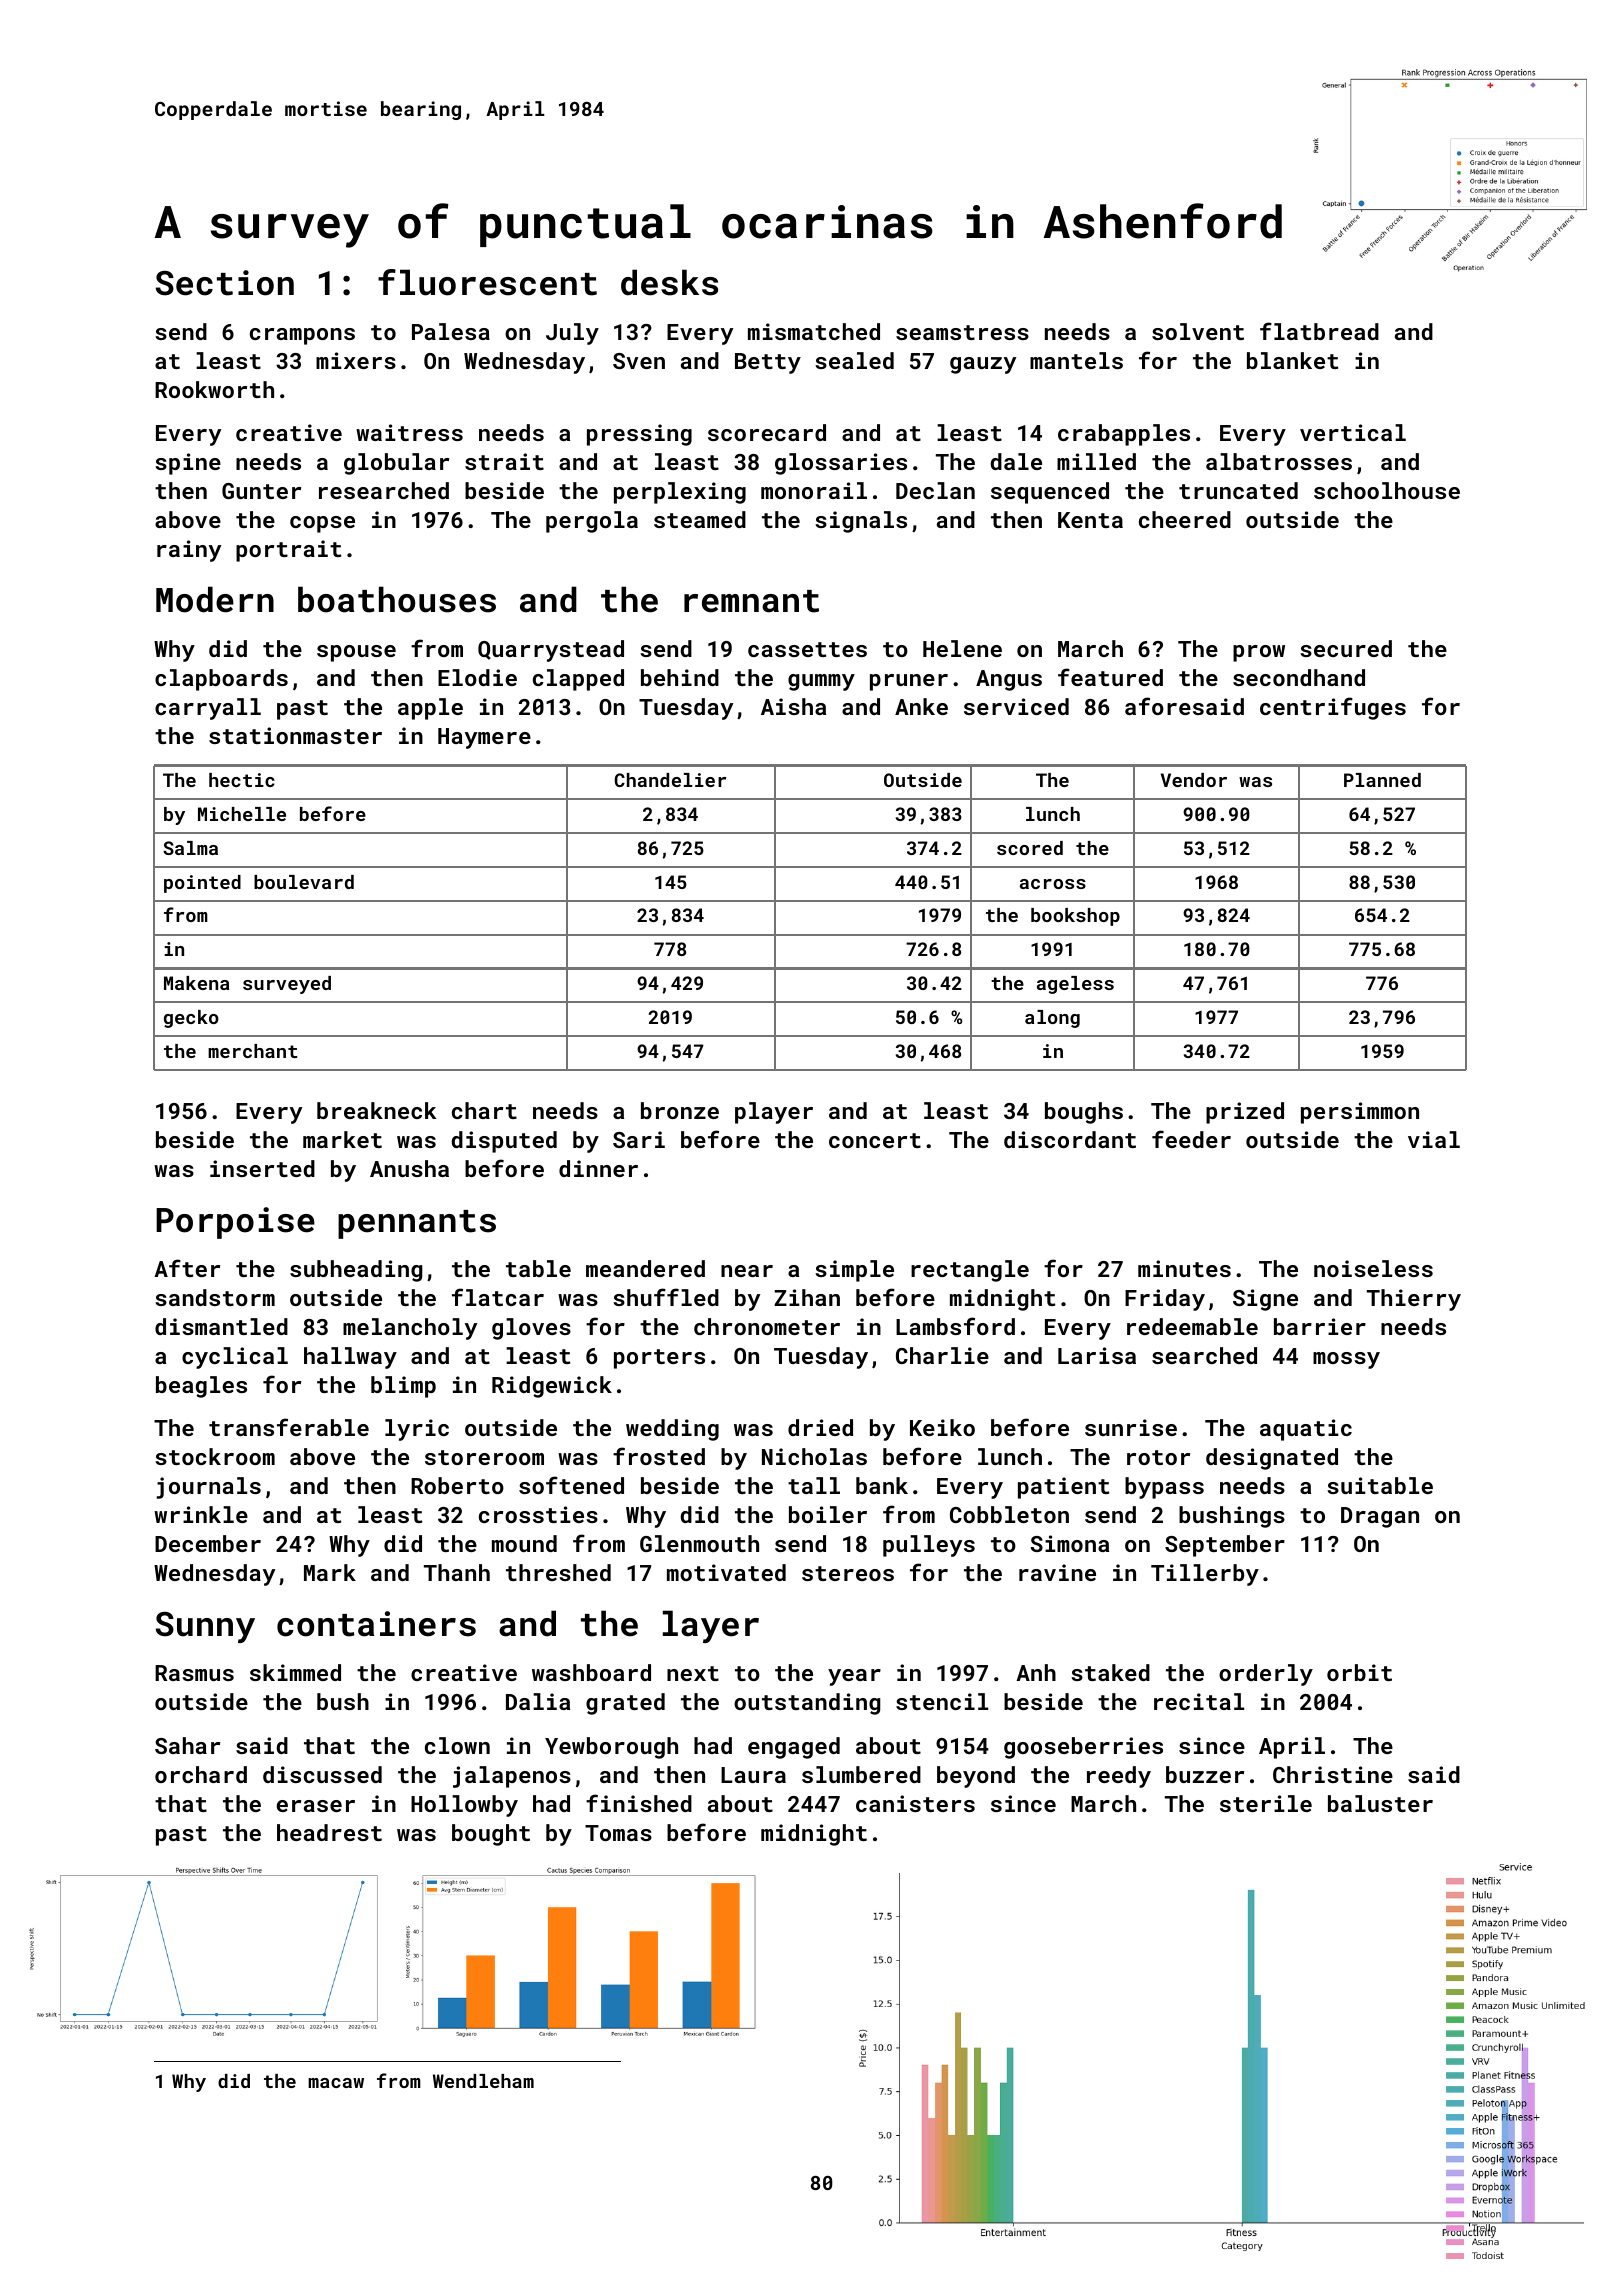 The width and height of the screenshot is (1620, 2292). I want to click on flatbread, so click(1319, 331).
